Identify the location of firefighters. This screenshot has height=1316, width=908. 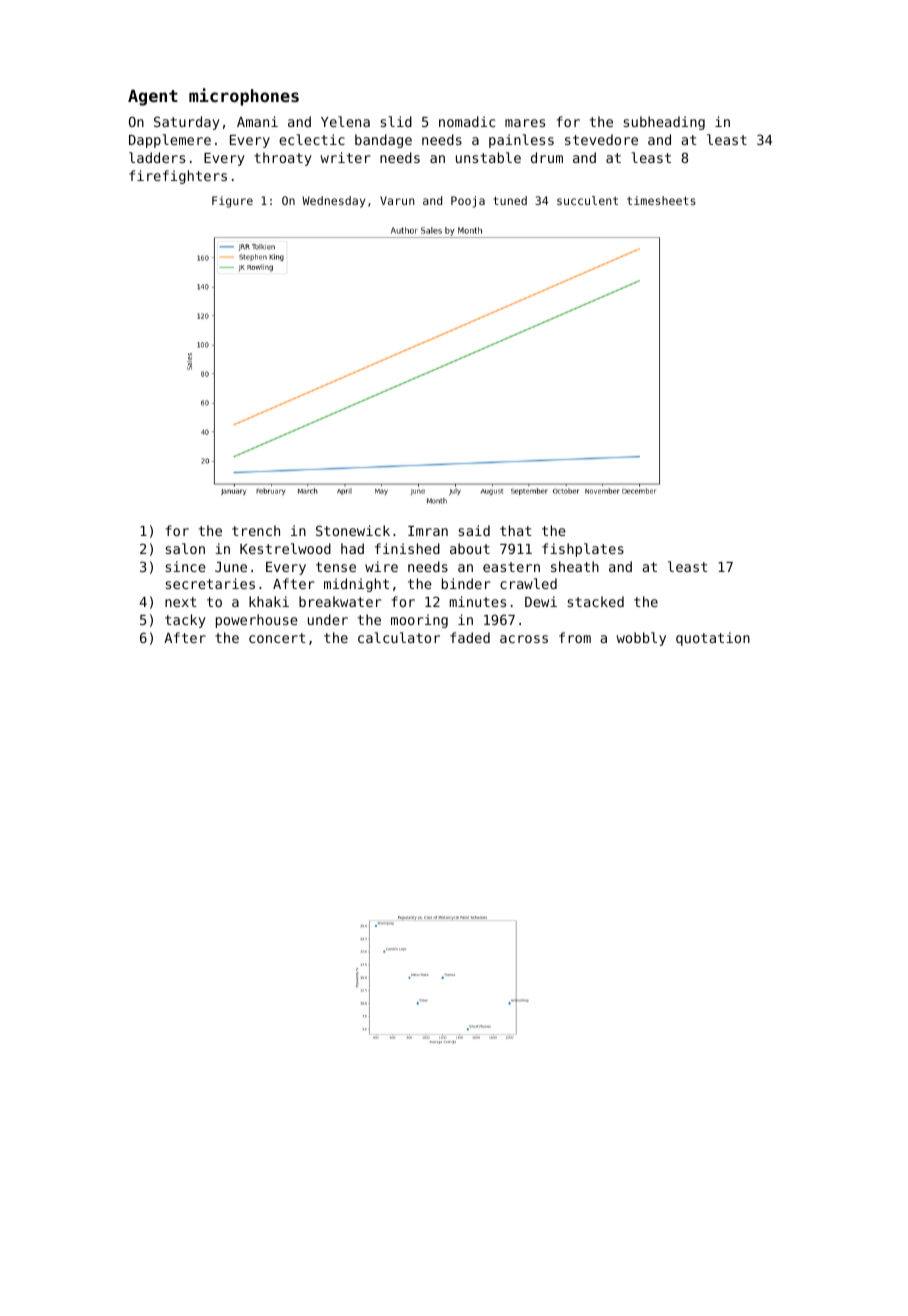
(178, 177).
